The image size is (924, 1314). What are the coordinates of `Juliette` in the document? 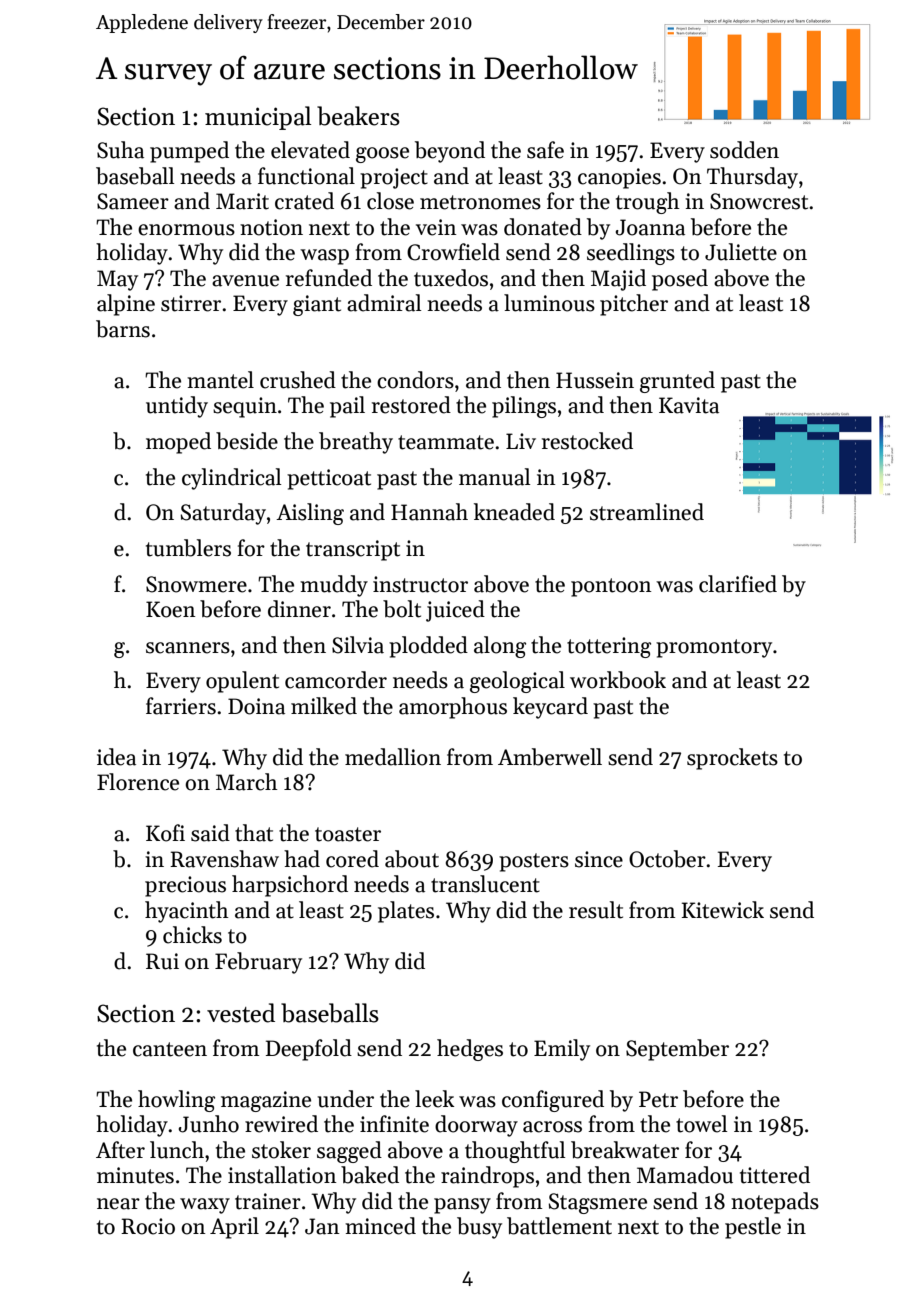 It's located at (741, 252).
